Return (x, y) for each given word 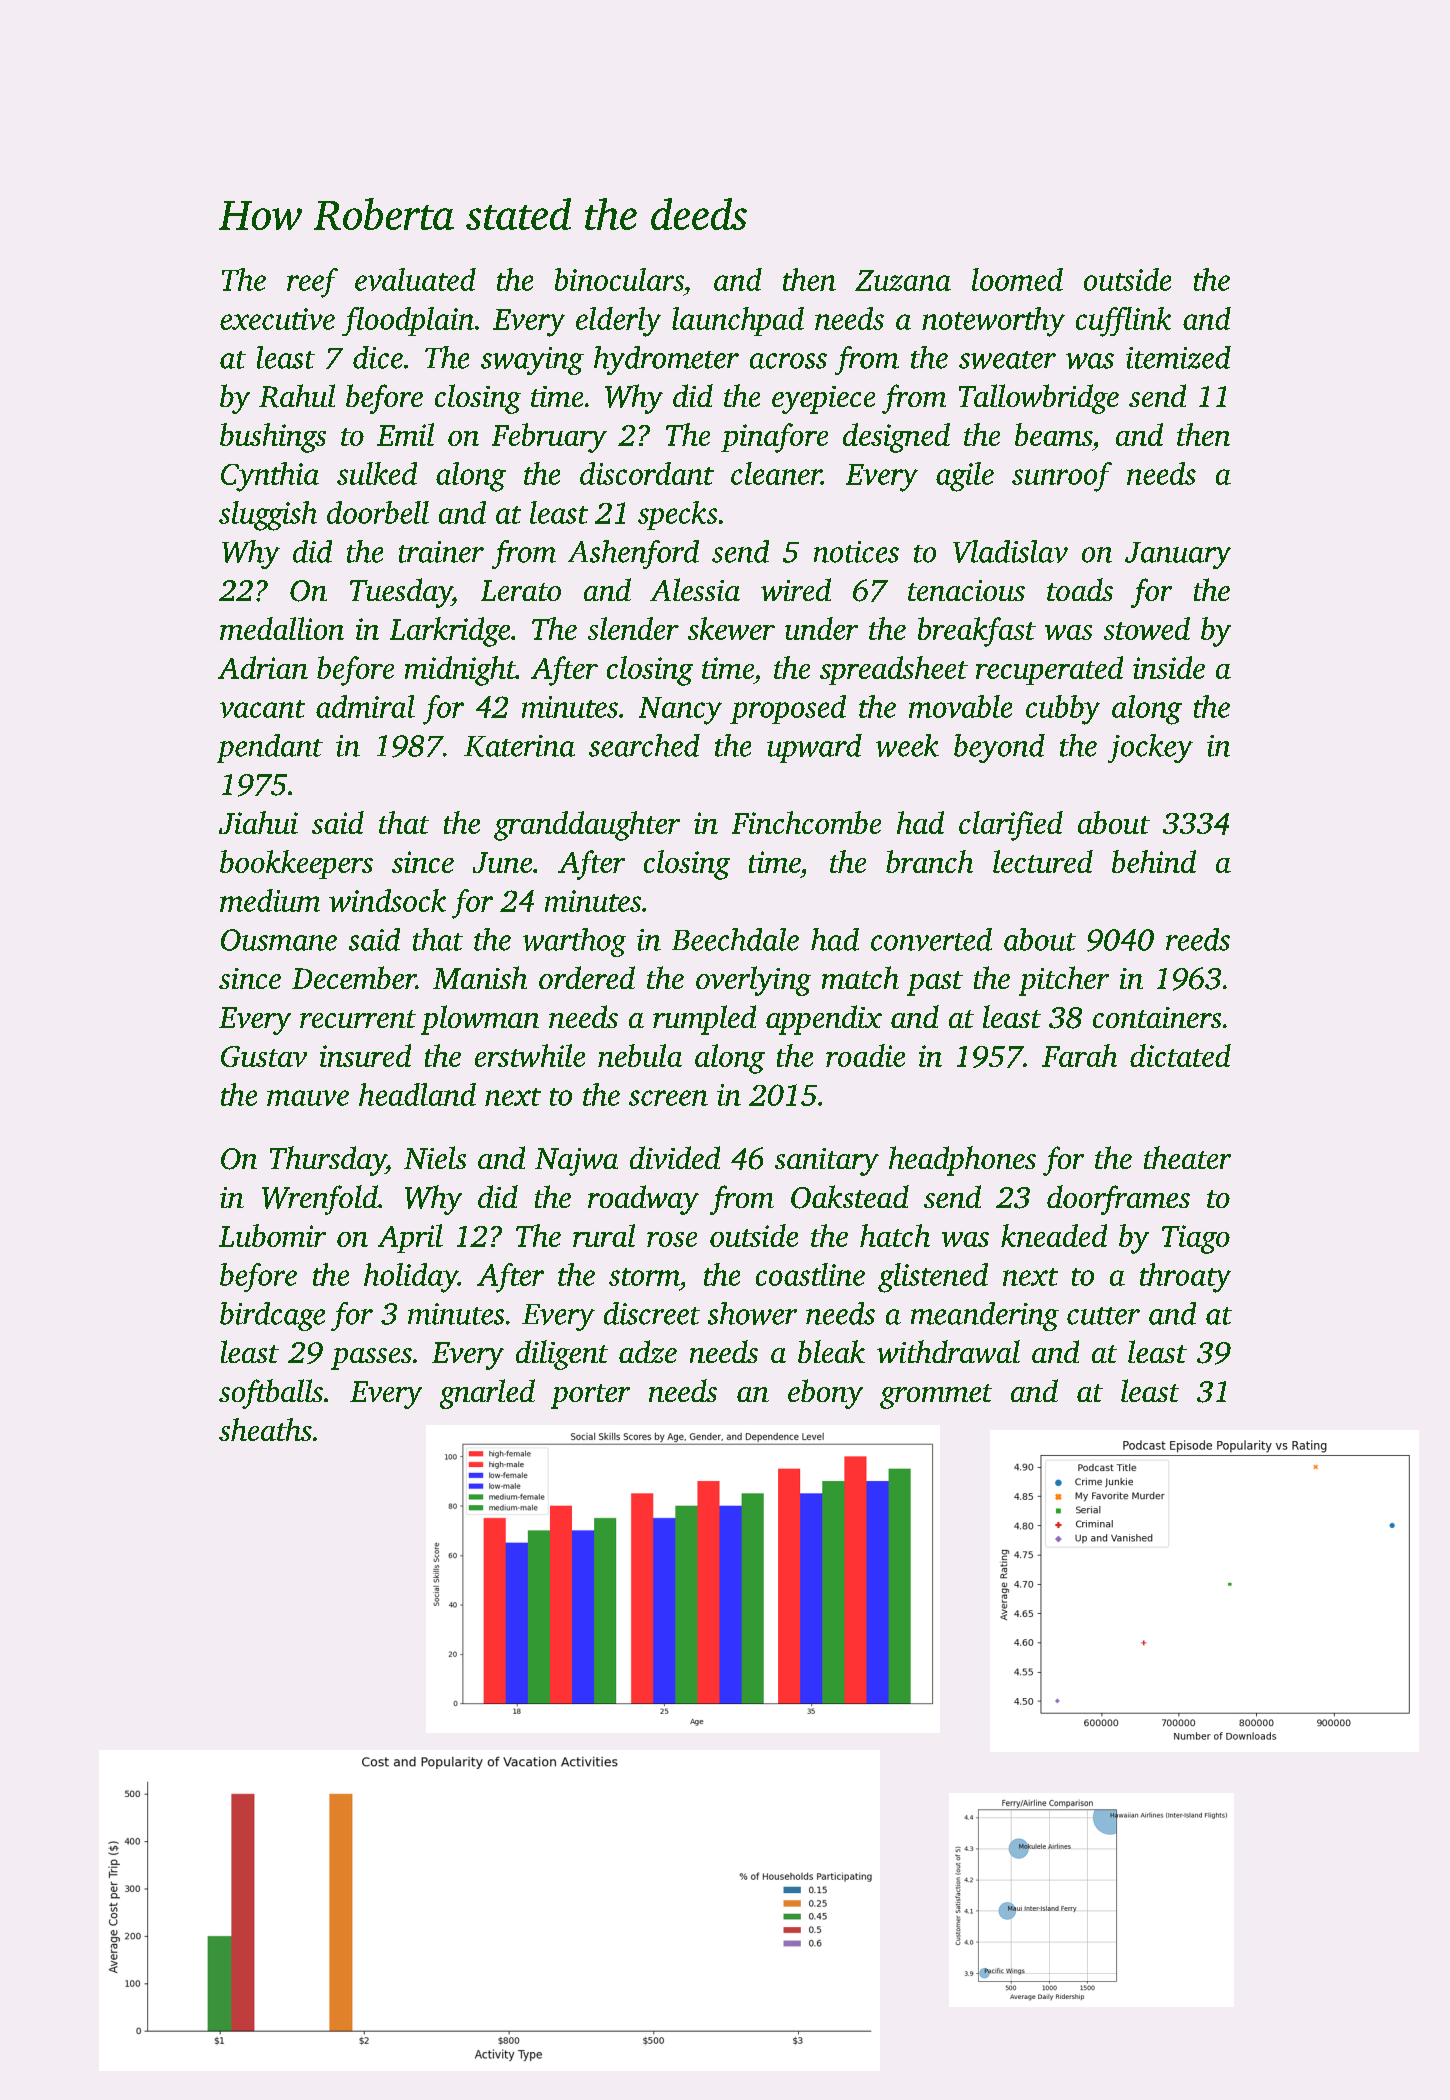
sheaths (265, 1429)
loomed (1017, 279)
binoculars (619, 279)
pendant (270, 748)
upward (814, 748)
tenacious (966, 590)
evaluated (415, 279)
